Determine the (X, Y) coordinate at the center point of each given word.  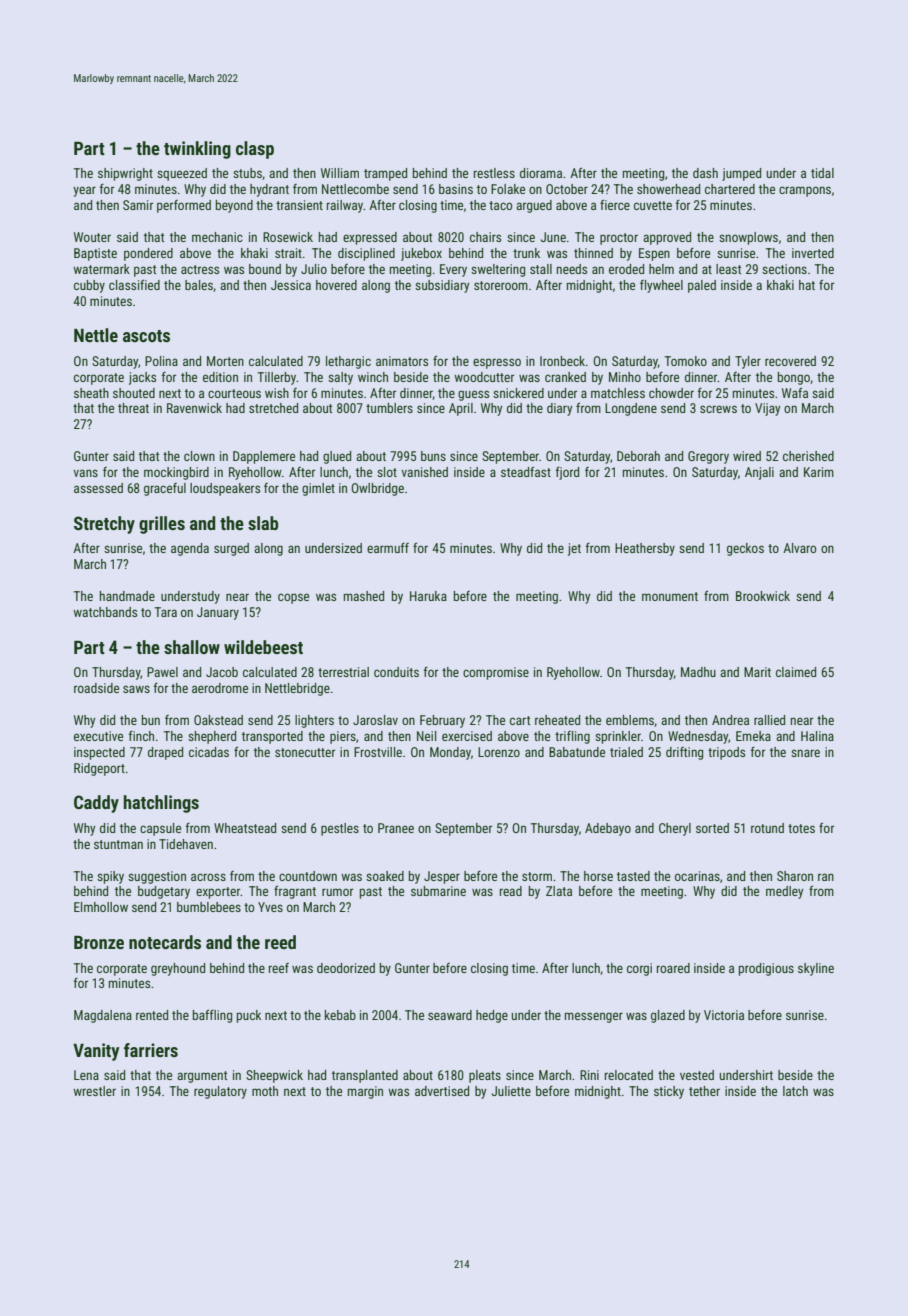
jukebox (421, 254)
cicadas (209, 752)
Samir (138, 205)
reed (280, 942)
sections (784, 269)
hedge (492, 1016)
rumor (337, 892)
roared (673, 968)
